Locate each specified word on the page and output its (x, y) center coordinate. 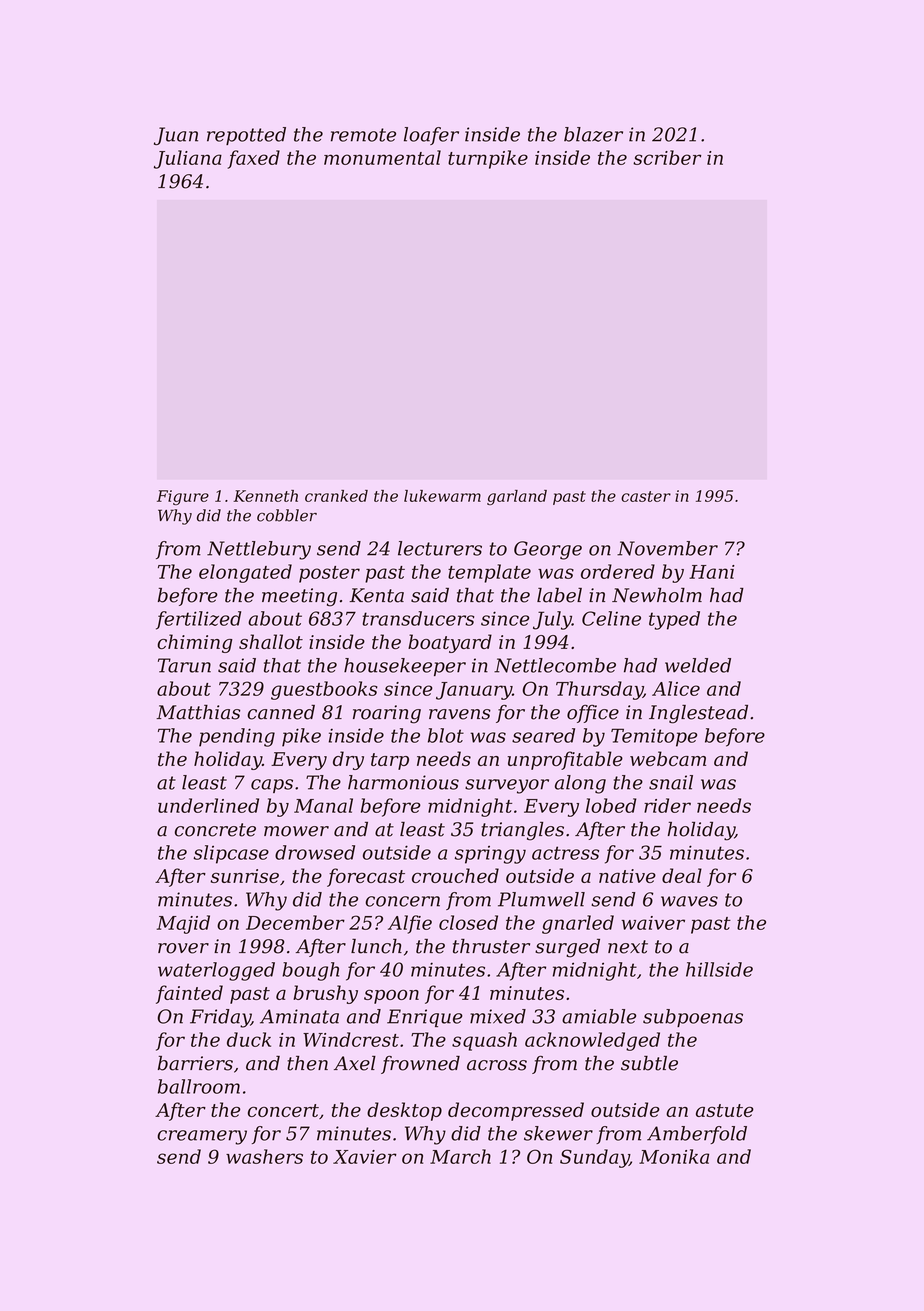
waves (689, 901)
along (580, 784)
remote (363, 135)
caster (646, 496)
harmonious (403, 782)
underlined (208, 805)
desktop (404, 1111)
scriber (667, 157)
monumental (382, 157)
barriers (195, 1063)
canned (281, 712)
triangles (522, 831)
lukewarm (442, 496)
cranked (336, 496)
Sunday (594, 1158)
